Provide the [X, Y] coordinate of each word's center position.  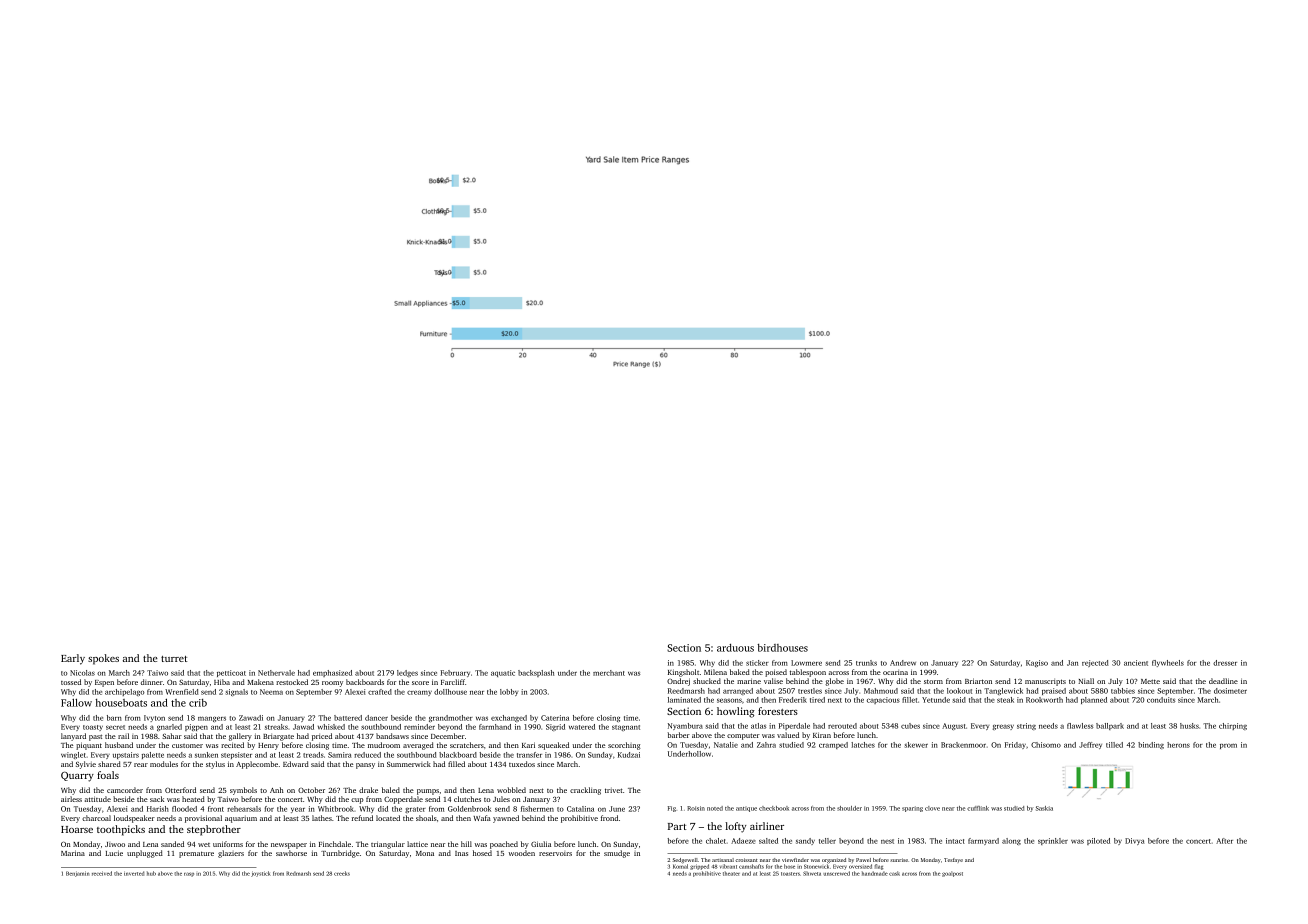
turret [174, 659]
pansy [365, 766]
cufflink [978, 808]
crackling [585, 791]
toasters [790, 874]
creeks [342, 873]
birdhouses [782, 648]
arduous [735, 648]
